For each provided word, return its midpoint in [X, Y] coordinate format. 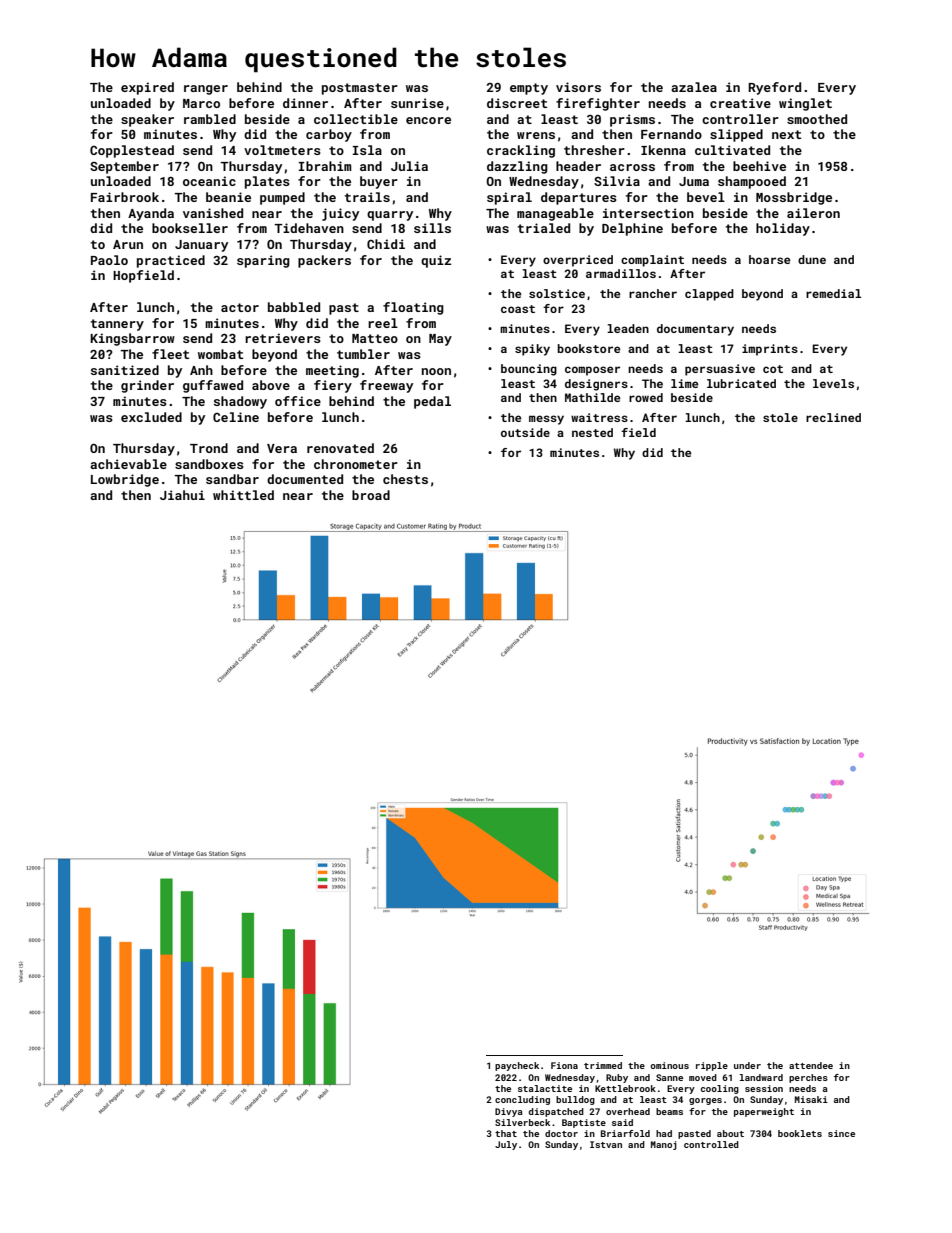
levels [833, 383]
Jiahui [182, 495]
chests [405, 479]
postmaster [360, 89]
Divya [509, 1112]
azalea [694, 87]
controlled [711, 1144]
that [506, 1133]
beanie [228, 197]
